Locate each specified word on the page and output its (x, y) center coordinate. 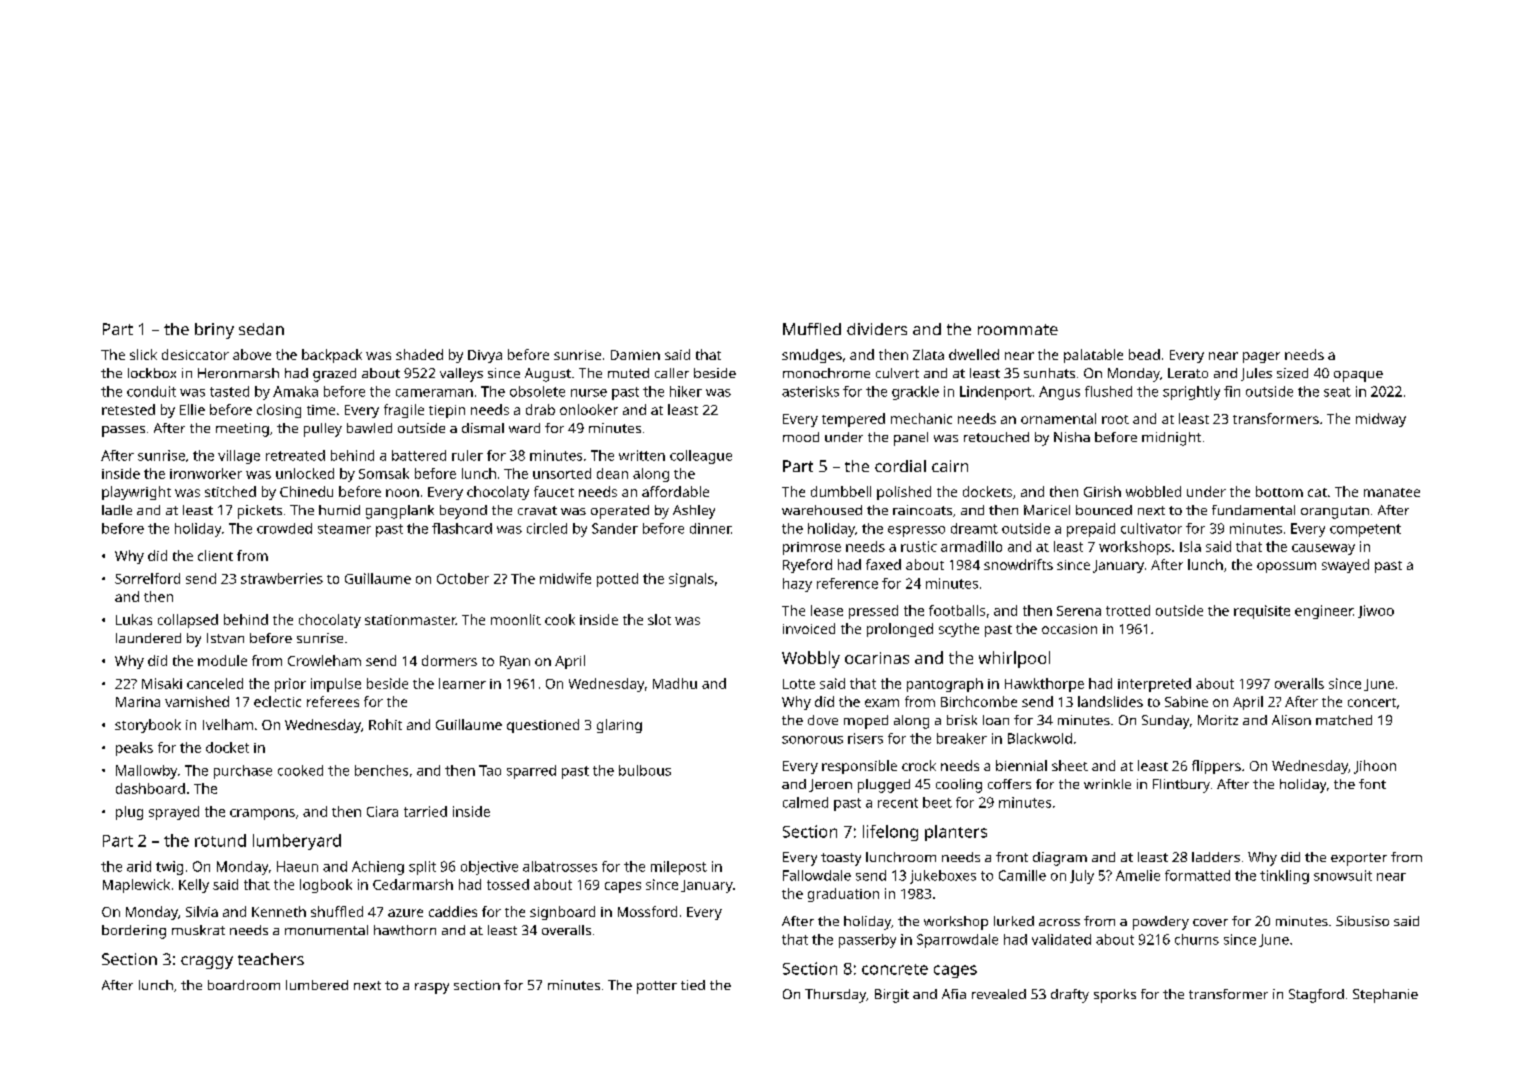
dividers (877, 329)
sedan (261, 329)
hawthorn (405, 930)
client (215, 555)
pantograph (945, 685)
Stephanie (1385, 996)
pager (1261, 357)
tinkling (1284, 877)
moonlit (516, 619)
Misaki (162, 683)
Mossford (647, 911)
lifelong (890, 833)
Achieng (378, 868)
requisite (1262, 612)
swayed (1345, 566)
